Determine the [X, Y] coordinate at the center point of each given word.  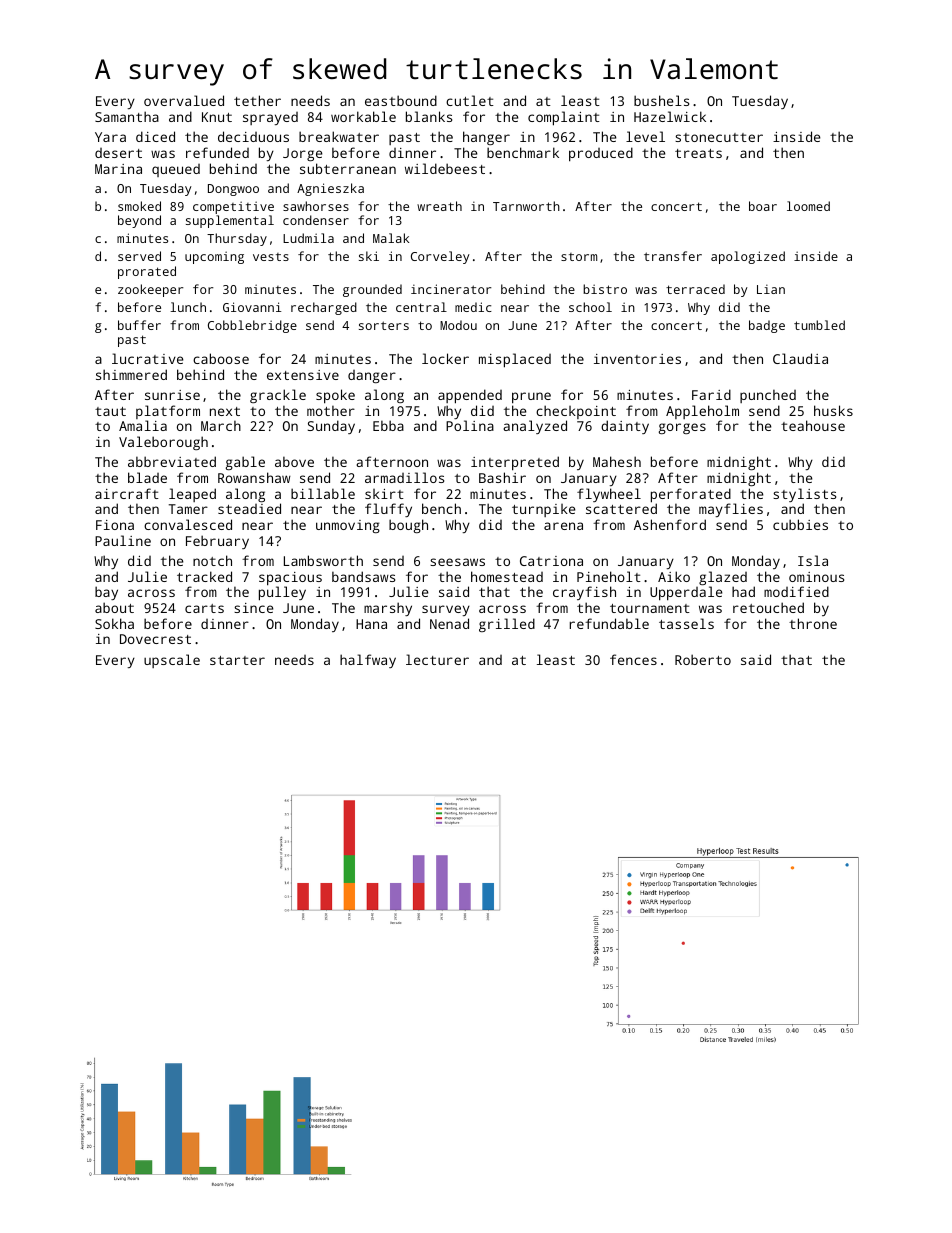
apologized [748, 257]
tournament [650, 608]
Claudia [800, 358]
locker [445, 358]
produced [601, 154]
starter [237, 660]
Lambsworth [323, 560]
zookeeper [150, 290]
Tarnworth [526, 206]
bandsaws [363, 576]
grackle [278, 396]
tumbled [819, 325]
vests [271, 257]
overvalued [184, 100]
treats [698, 153]
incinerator [451, 289]
